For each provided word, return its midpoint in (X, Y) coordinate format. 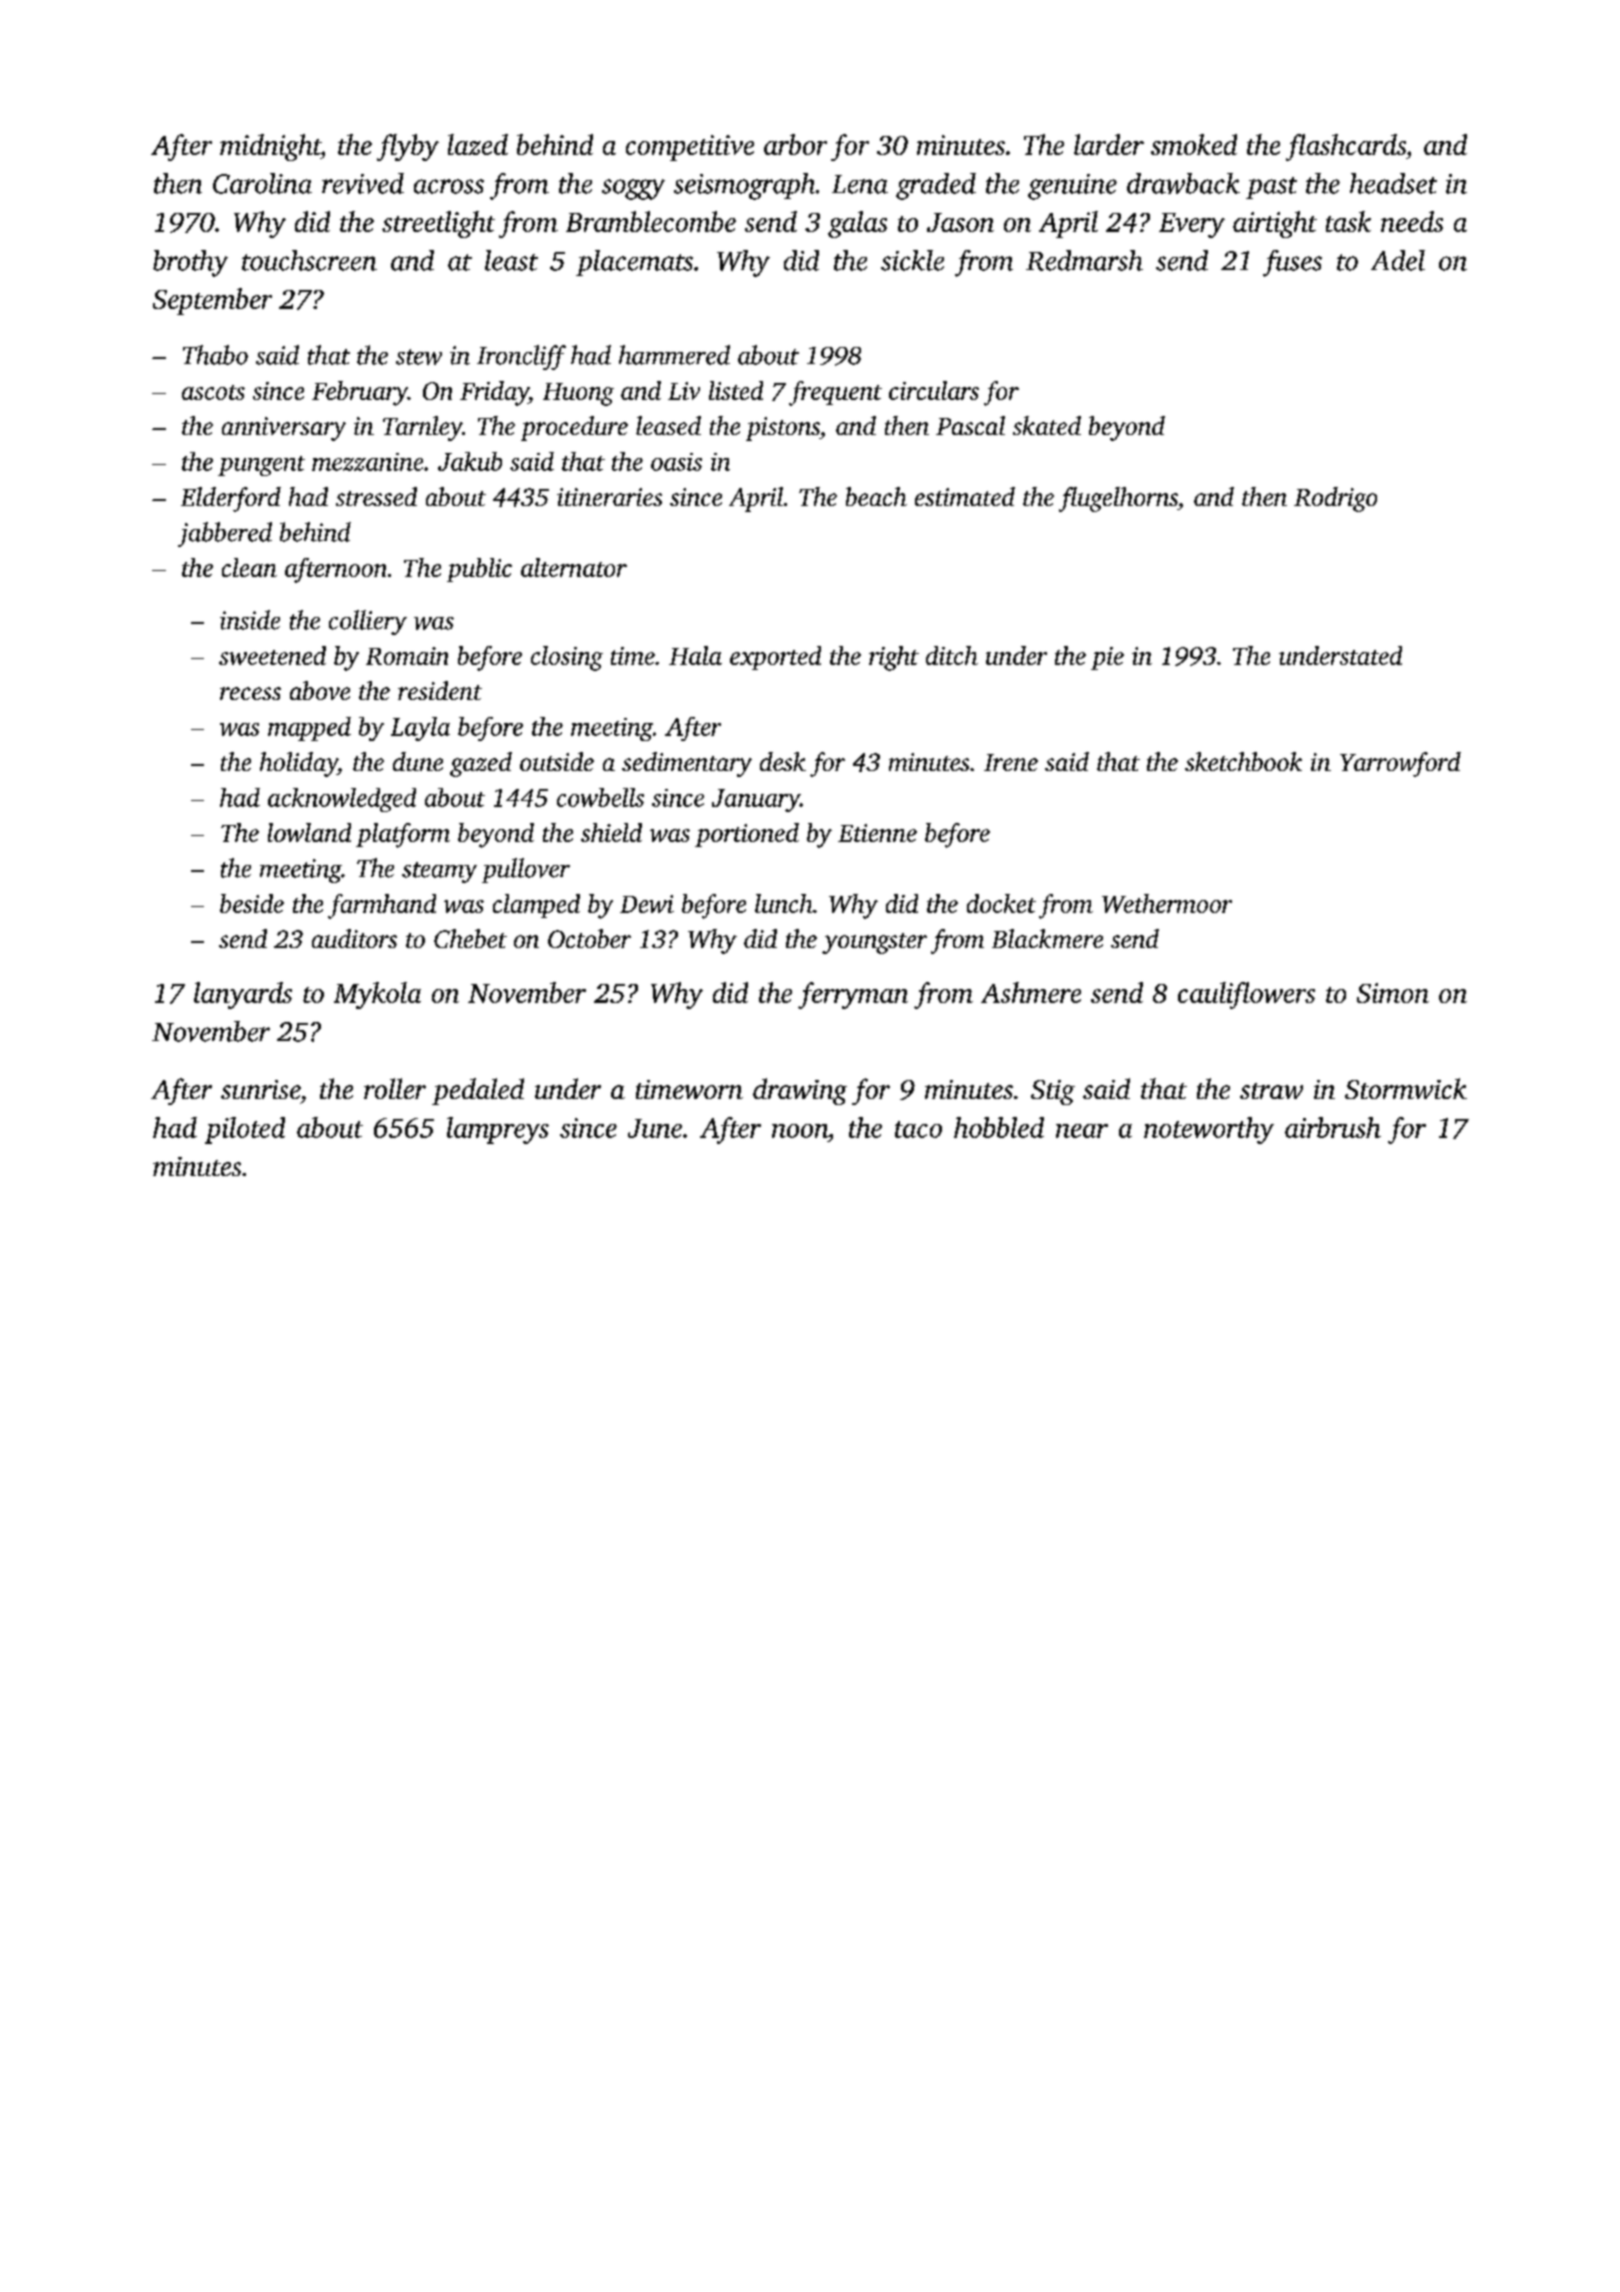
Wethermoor (1167, 903)
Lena (860, 184)
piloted (245, 1130)
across (449, 186)
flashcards (1346, 147)
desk (783, 761)
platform (403, 835)
